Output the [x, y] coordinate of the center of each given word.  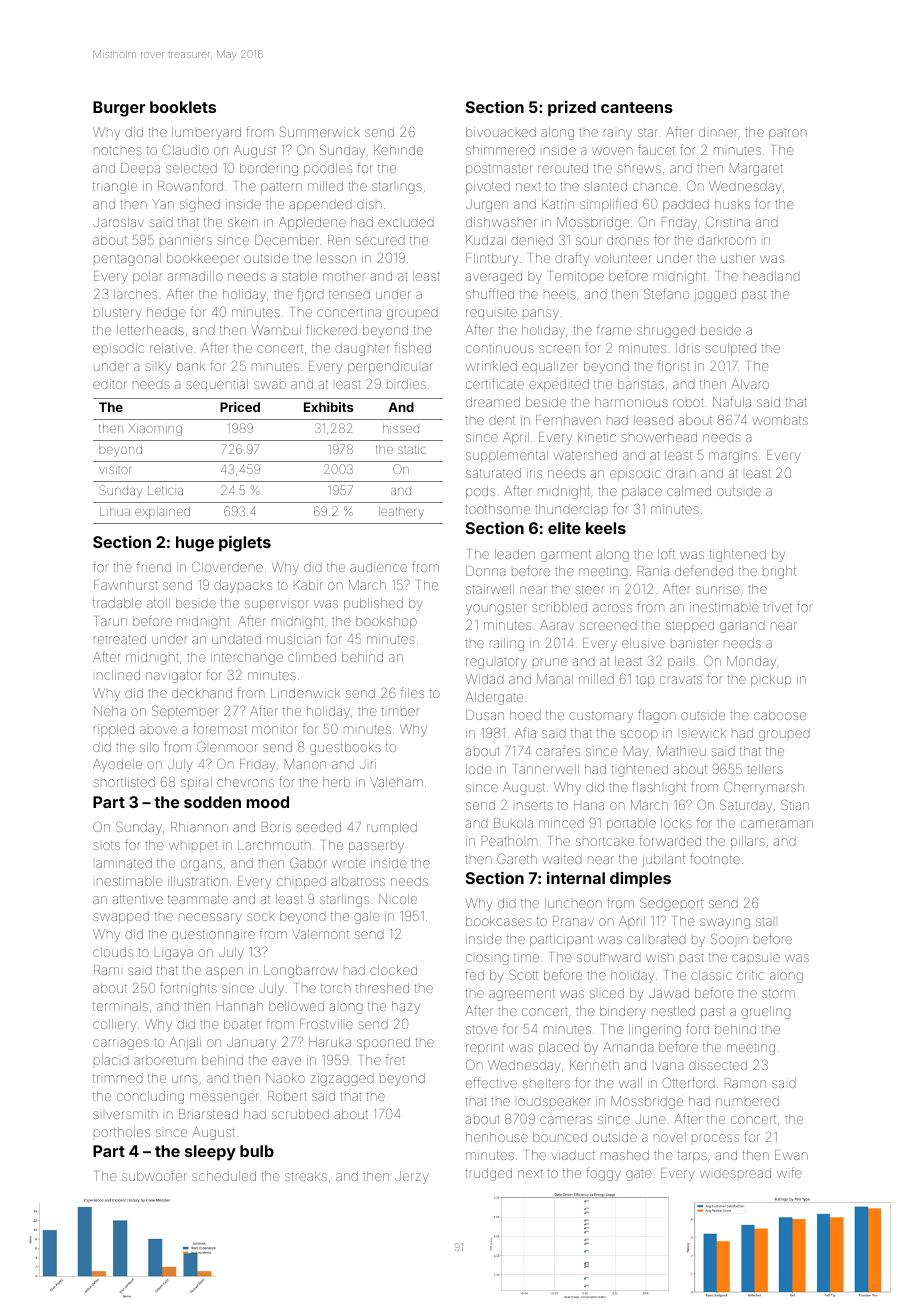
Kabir [308, 585]
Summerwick [320, 131]
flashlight [659, 788]
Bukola [513, 823]
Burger [119, 109]
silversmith [125, 1114]
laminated [124, 863]
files [412, 692]
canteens [637, 107]
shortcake [605, 841]
